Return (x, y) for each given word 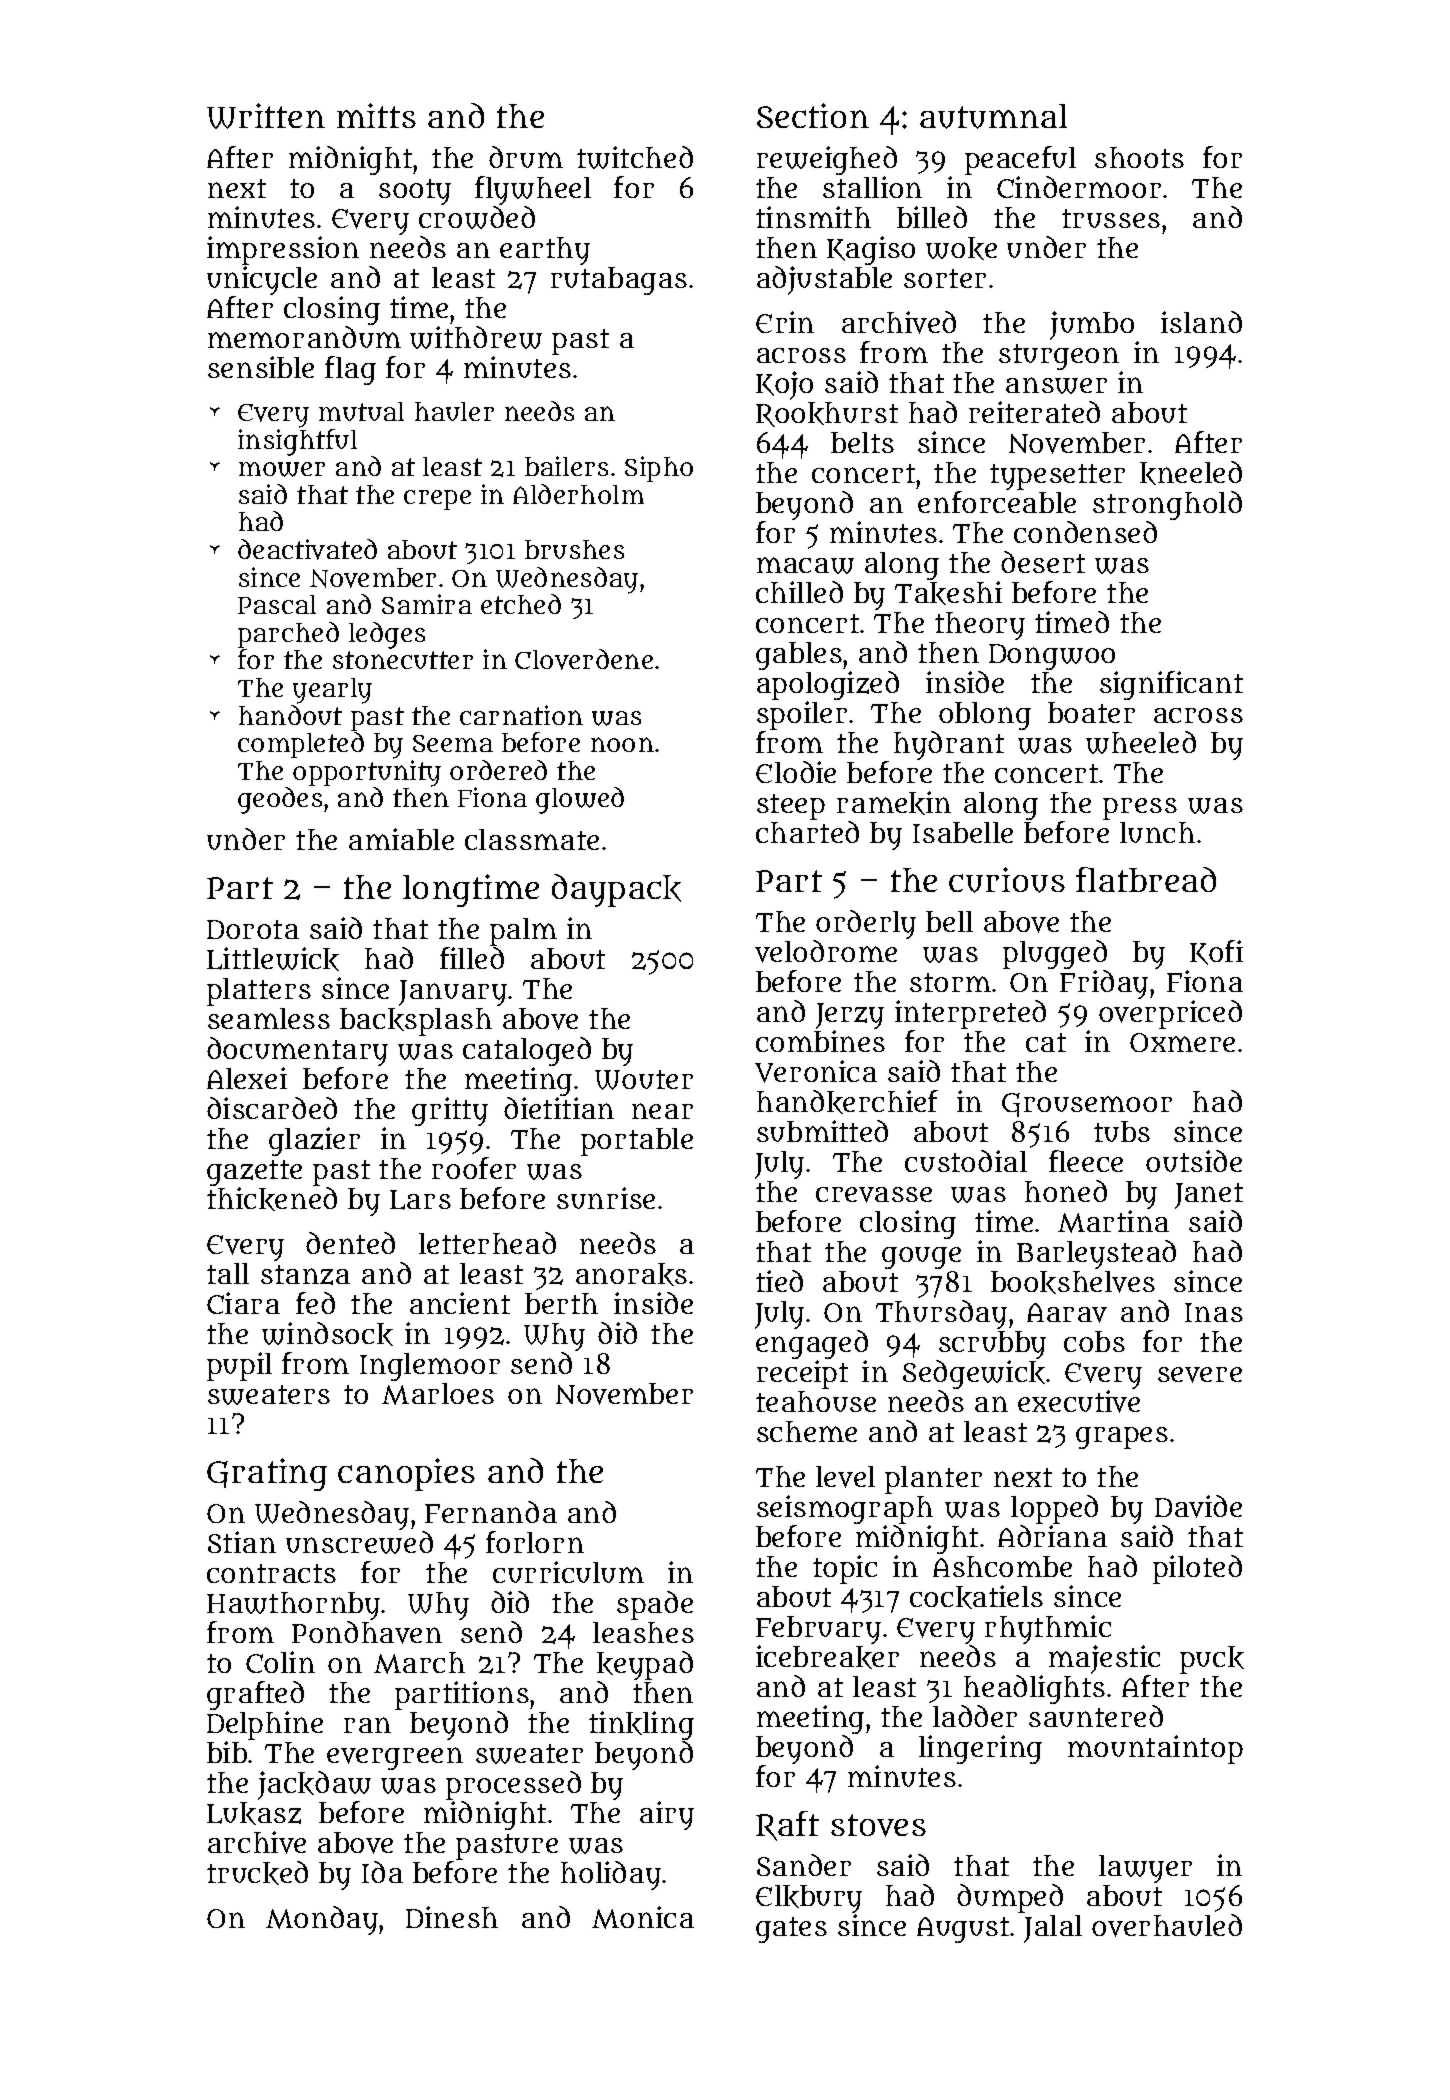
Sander (804, 1865)
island (1201, 322)
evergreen (395, 1758)
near (662, 1111)
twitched (635, 157)
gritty (450, 1111)
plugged (1055, 954)
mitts (376, 115)
